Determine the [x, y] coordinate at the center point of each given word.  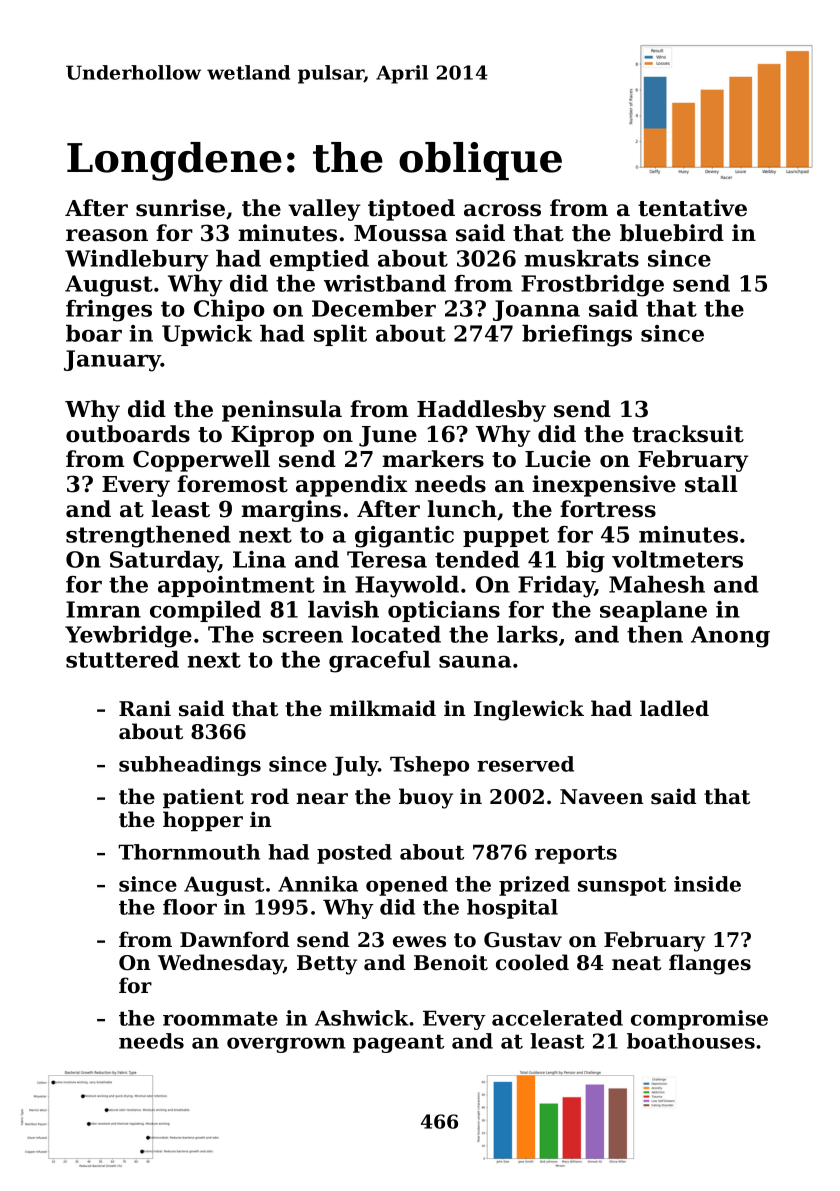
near [322, 799]
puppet [506, 537]
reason [107, 235]
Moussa [401, 233]
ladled [674, 708]
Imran [103, 609]
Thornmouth [189, 852]
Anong [730, 637]
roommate [220, 1018]
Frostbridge [592, 286]
